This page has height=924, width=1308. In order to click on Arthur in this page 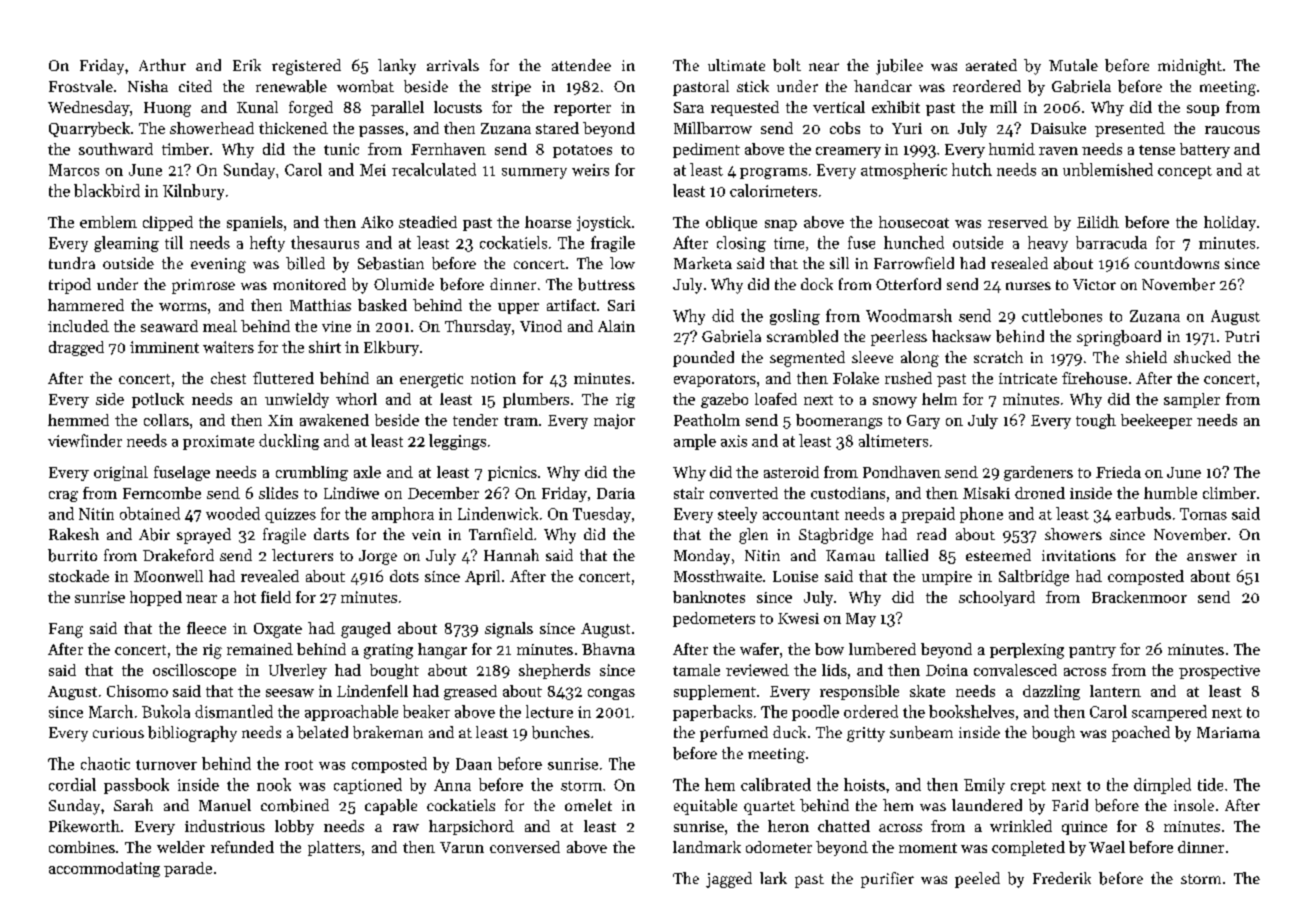, I will do `click(162, 65)`.
